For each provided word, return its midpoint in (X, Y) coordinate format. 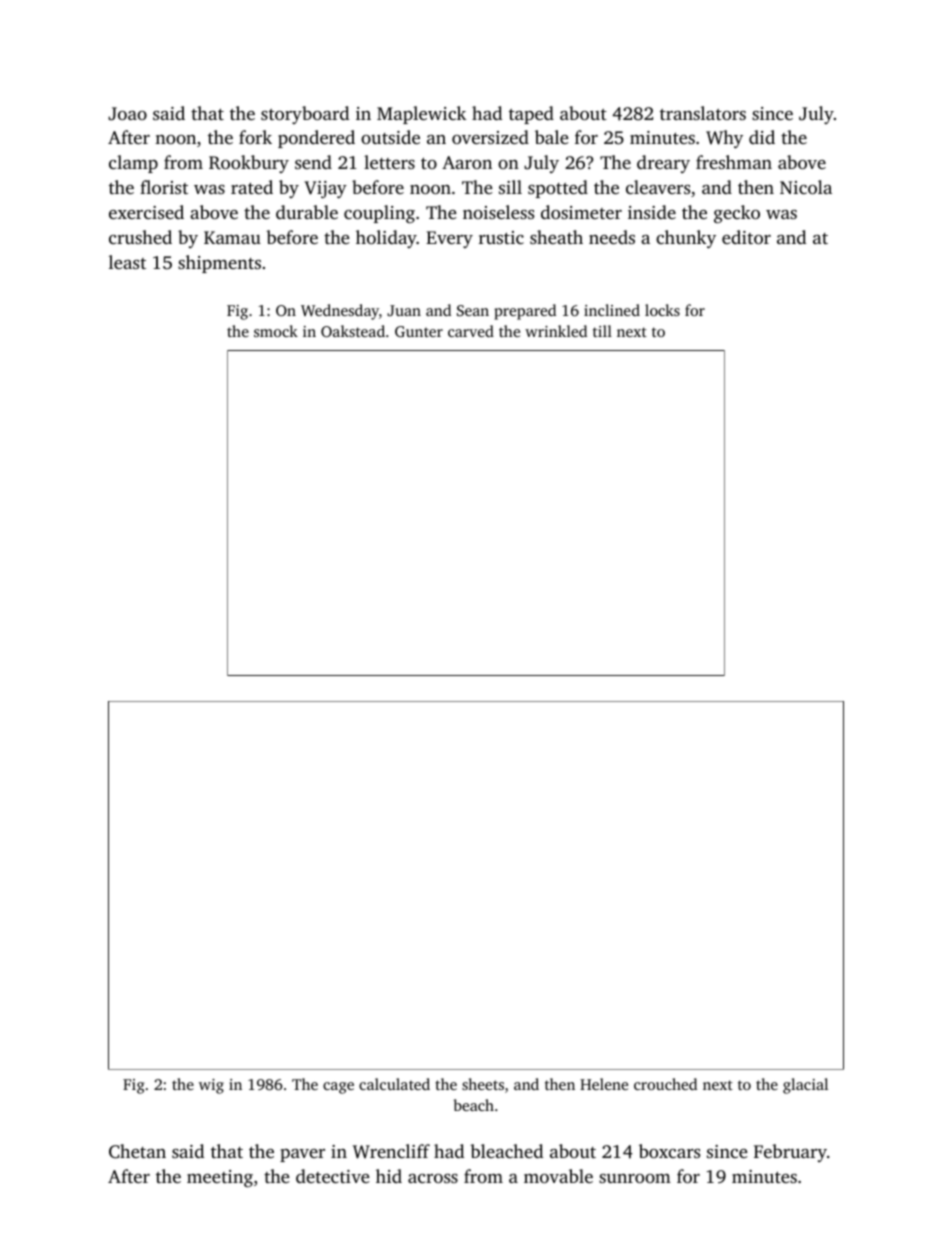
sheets (483, 1084)
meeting (220, 1178)
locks (662, 310)
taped (531, 115)
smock (276, 331)
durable (307, 212)
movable (558, 1176)
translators (703, 113)
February (790, 1153)
